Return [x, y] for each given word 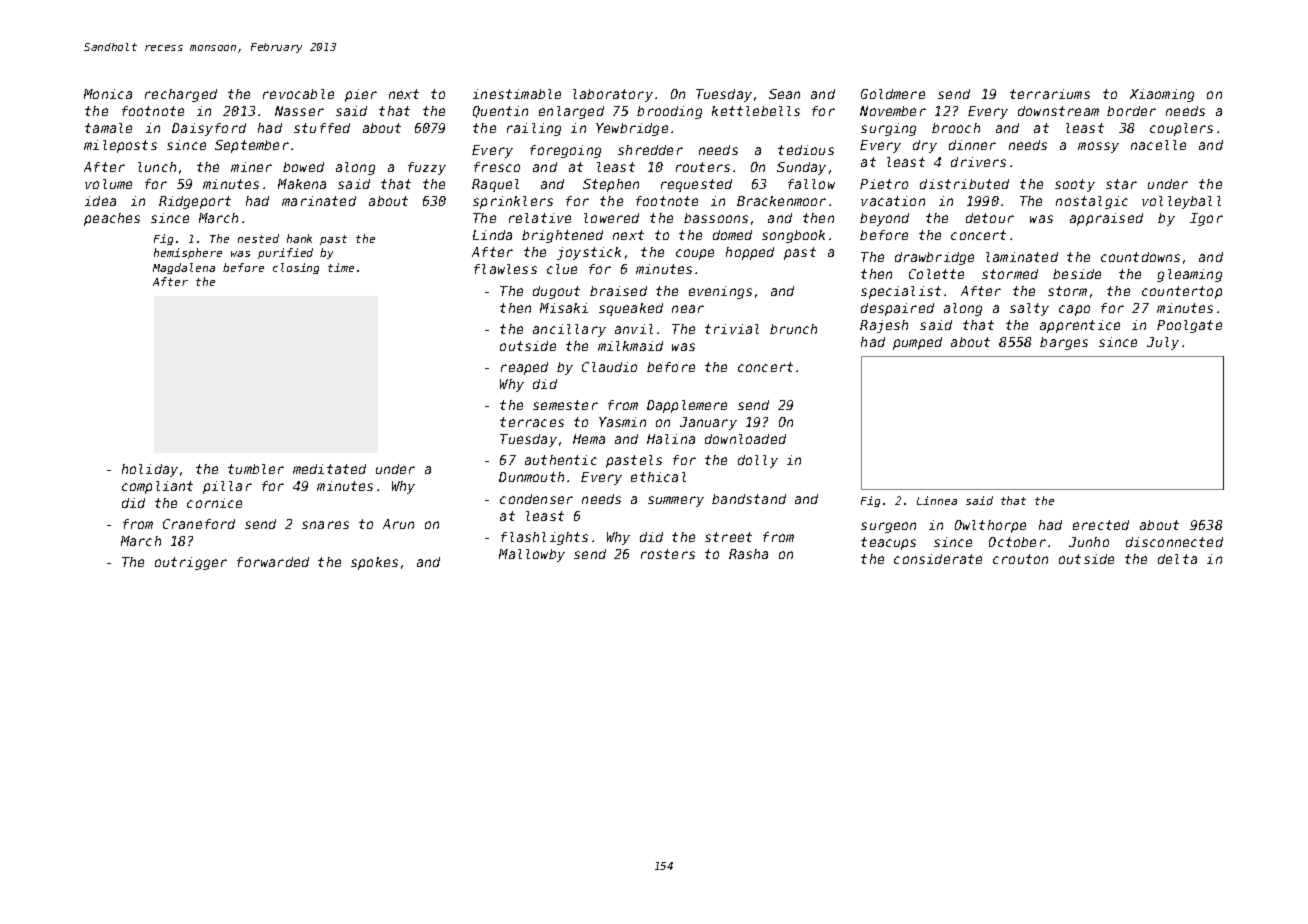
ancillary [569, 330]
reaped [524, 368]
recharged [181, 95]
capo [1074, 310]
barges [1064, 343]
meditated [329, 469]
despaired [897, 309]
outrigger [191, 563]
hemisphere [188, 253]
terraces [532, 422]
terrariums [1050, 94]
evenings [720, 292]
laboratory [613, 95]
